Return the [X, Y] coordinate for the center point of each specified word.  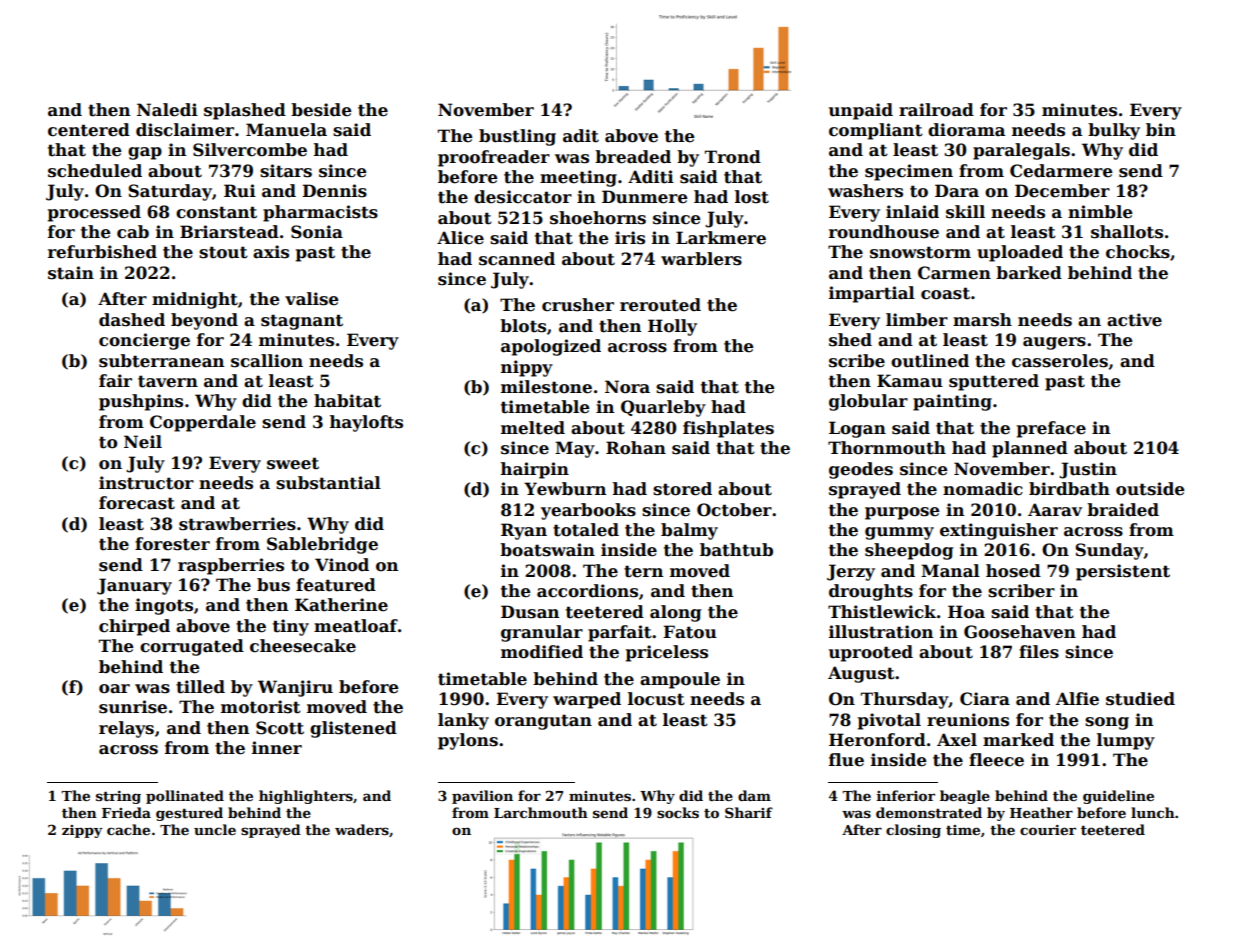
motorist [261, 707]
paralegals [1021, 151]
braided [1123, 510]
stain [71, 273]
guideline [1118, 797]
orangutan [543, 722]
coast [945, 293]
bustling [517, 137]
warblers [701, 259]
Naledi [167, 110]
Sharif [749, 812]
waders [362, 829]
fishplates [728, 429]
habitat [347, 401]
